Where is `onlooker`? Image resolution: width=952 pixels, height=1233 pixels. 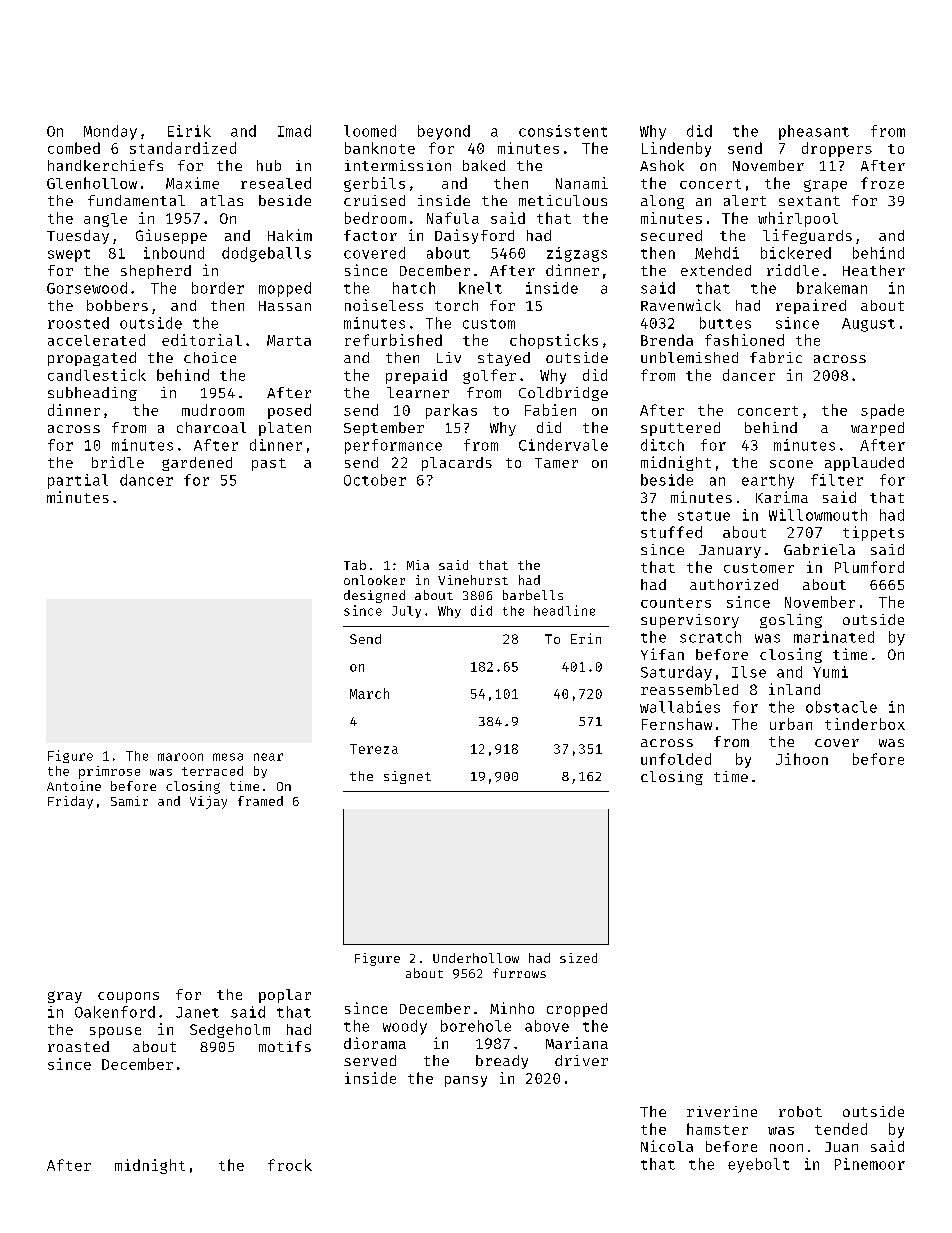
onlooker is located at coordinates (374, 580).
